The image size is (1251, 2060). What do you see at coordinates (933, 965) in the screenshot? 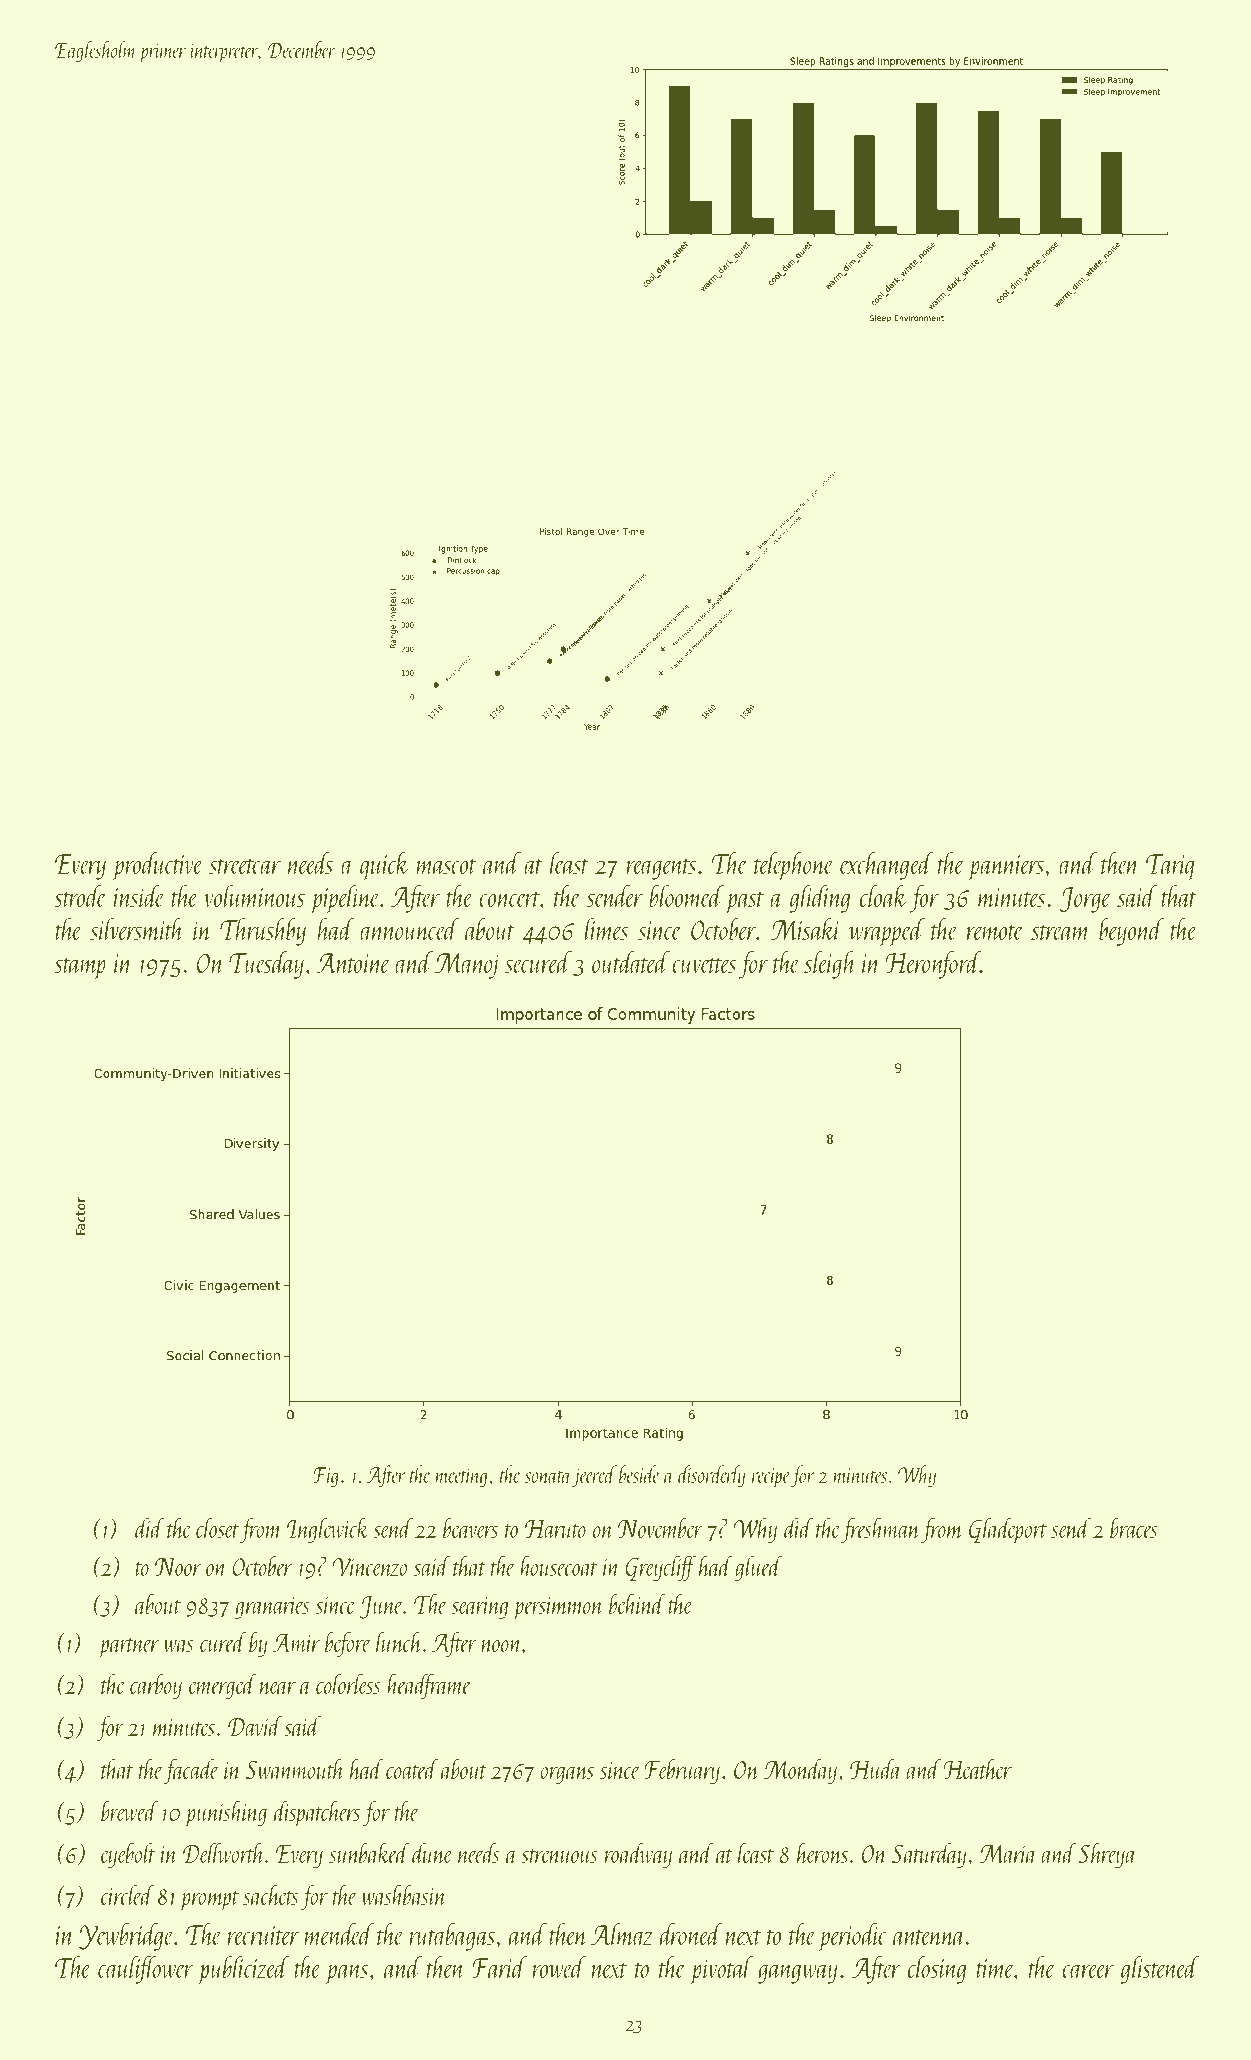
I see `Heronford` at bounding box center [933, 965].
